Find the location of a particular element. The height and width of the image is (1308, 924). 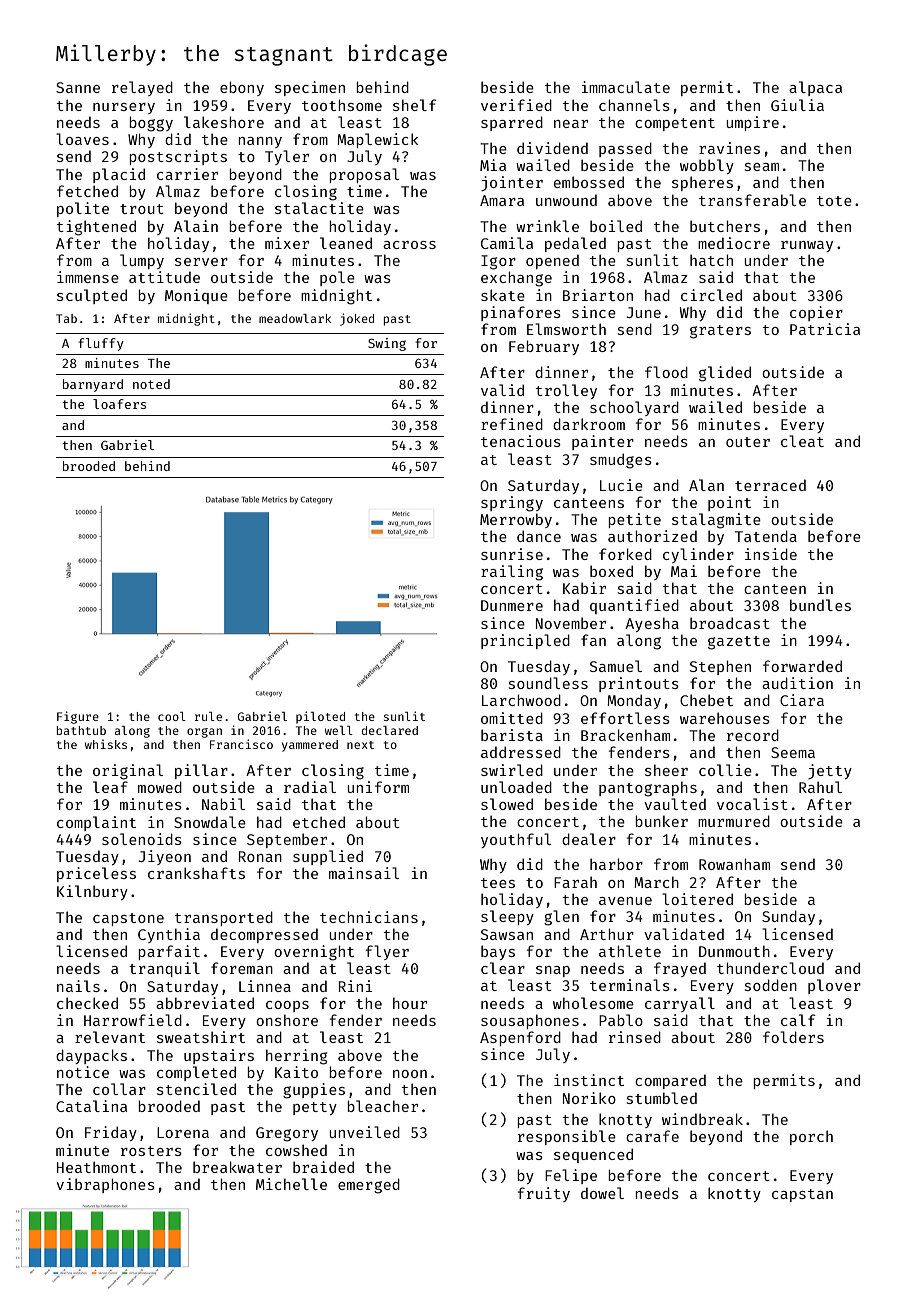

immaculate is located at coordinates (625, 87).
